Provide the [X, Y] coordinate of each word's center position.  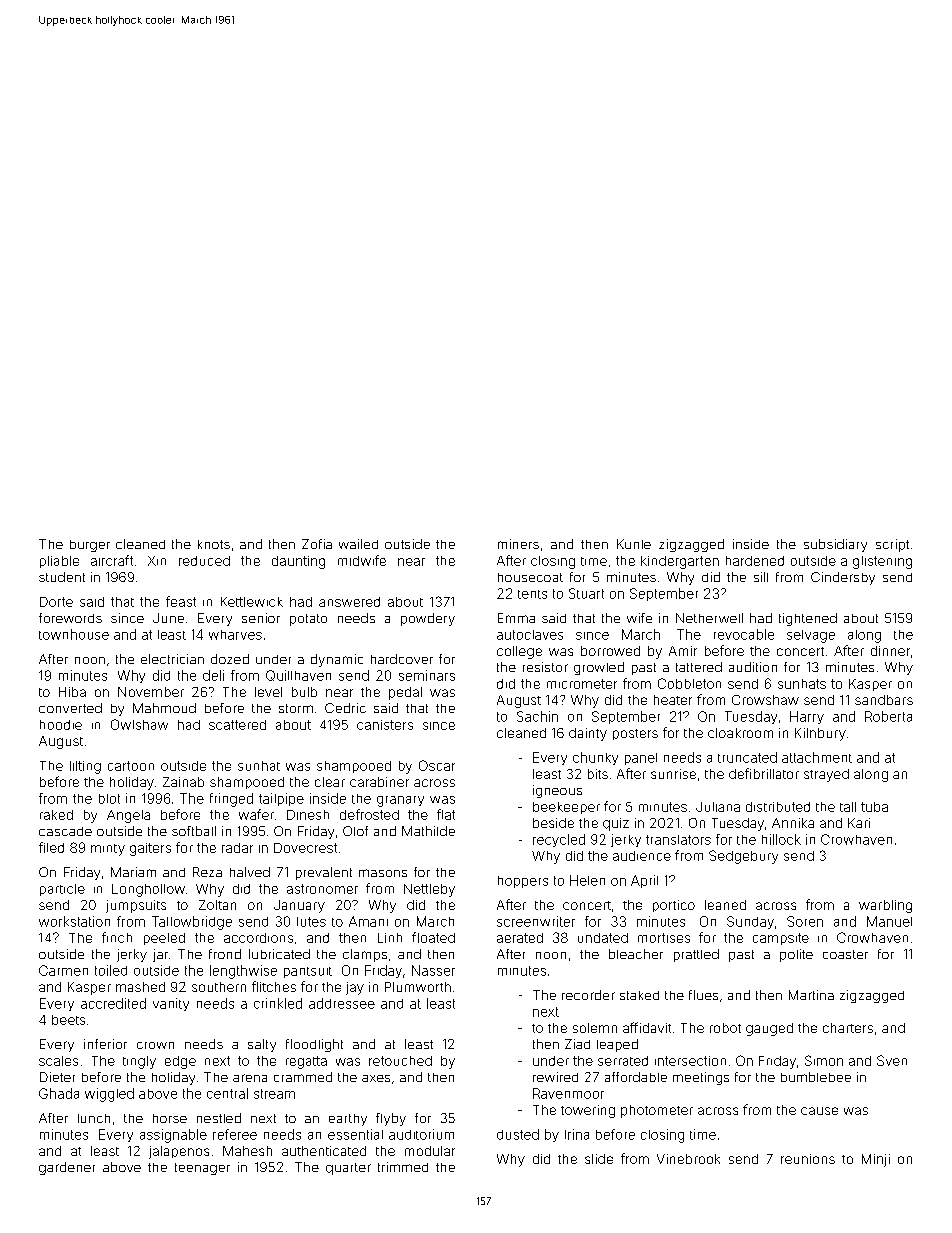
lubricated [279, 954]
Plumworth [418, 987]
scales [58, 1061]
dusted [518, 1134]
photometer [657, 1111]
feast [181, 601]
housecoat [530, 577]
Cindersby [843, 578]
